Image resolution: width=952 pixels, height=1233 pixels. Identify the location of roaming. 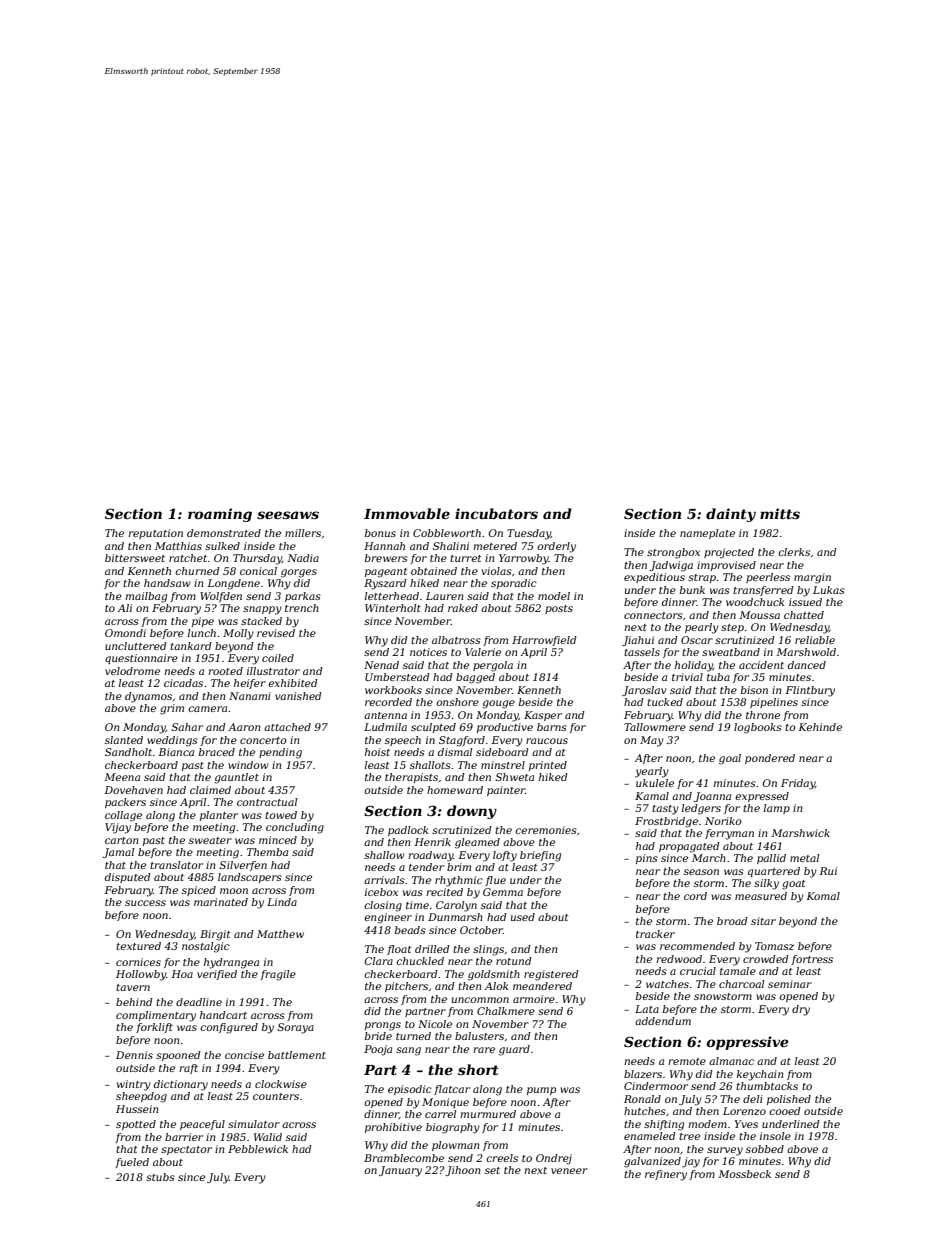
(220, 515).
